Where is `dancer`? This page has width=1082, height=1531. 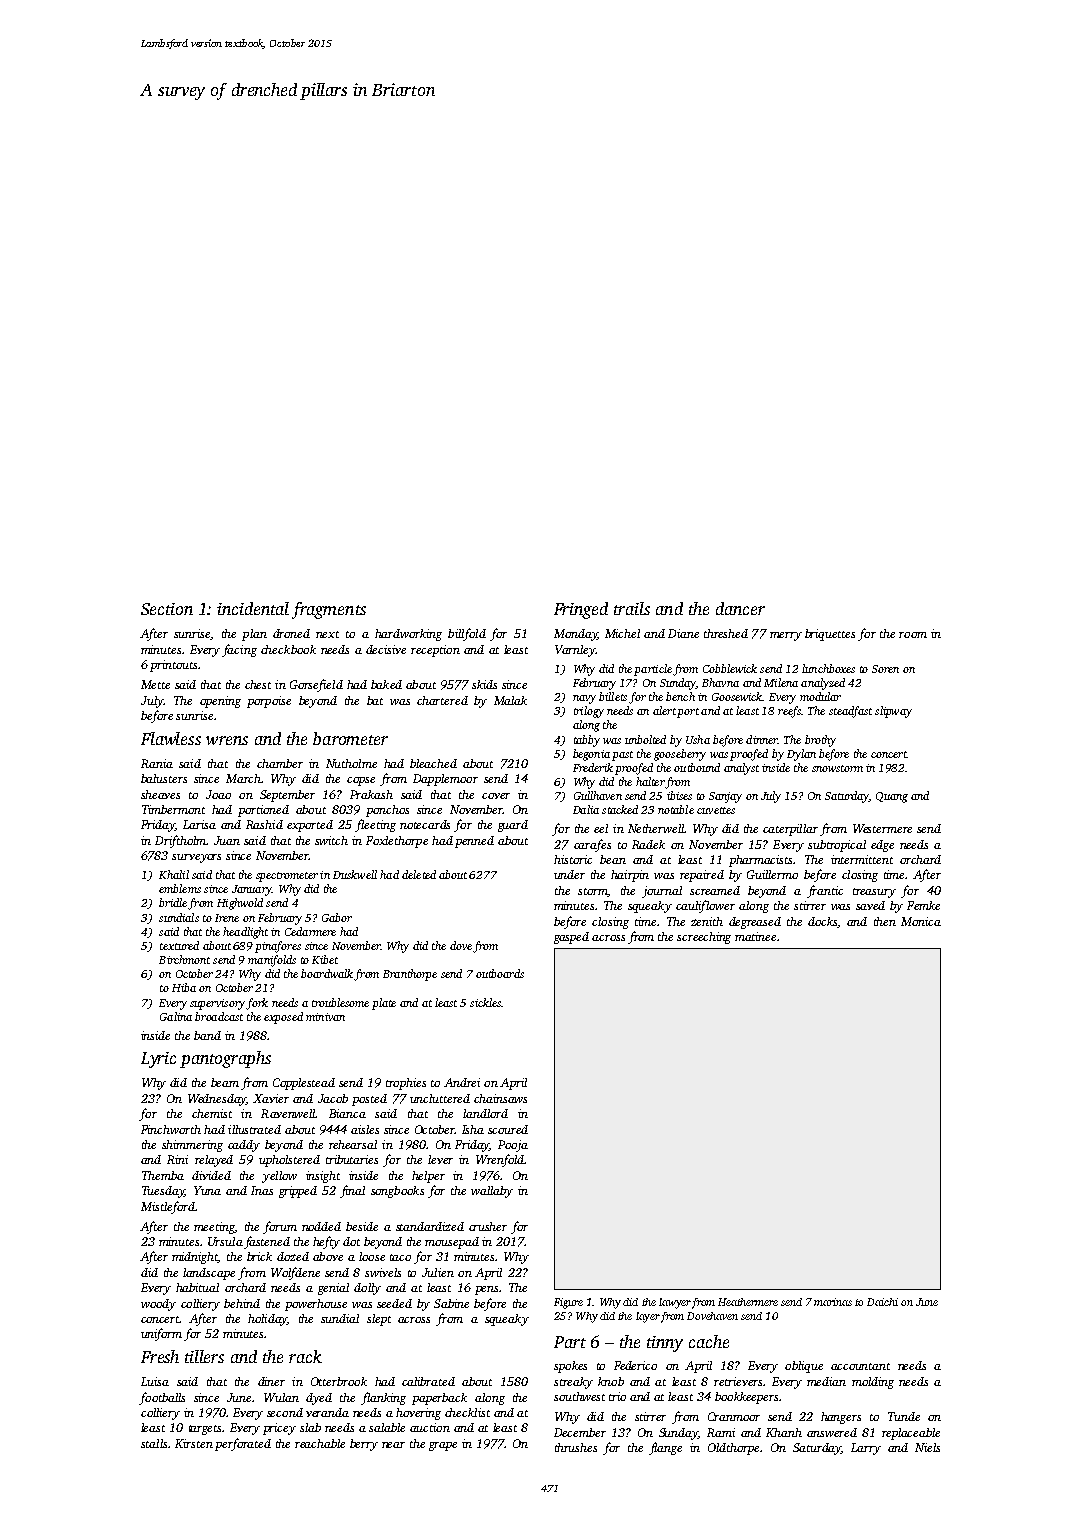 dancer is located at coordinates (740, 608).
